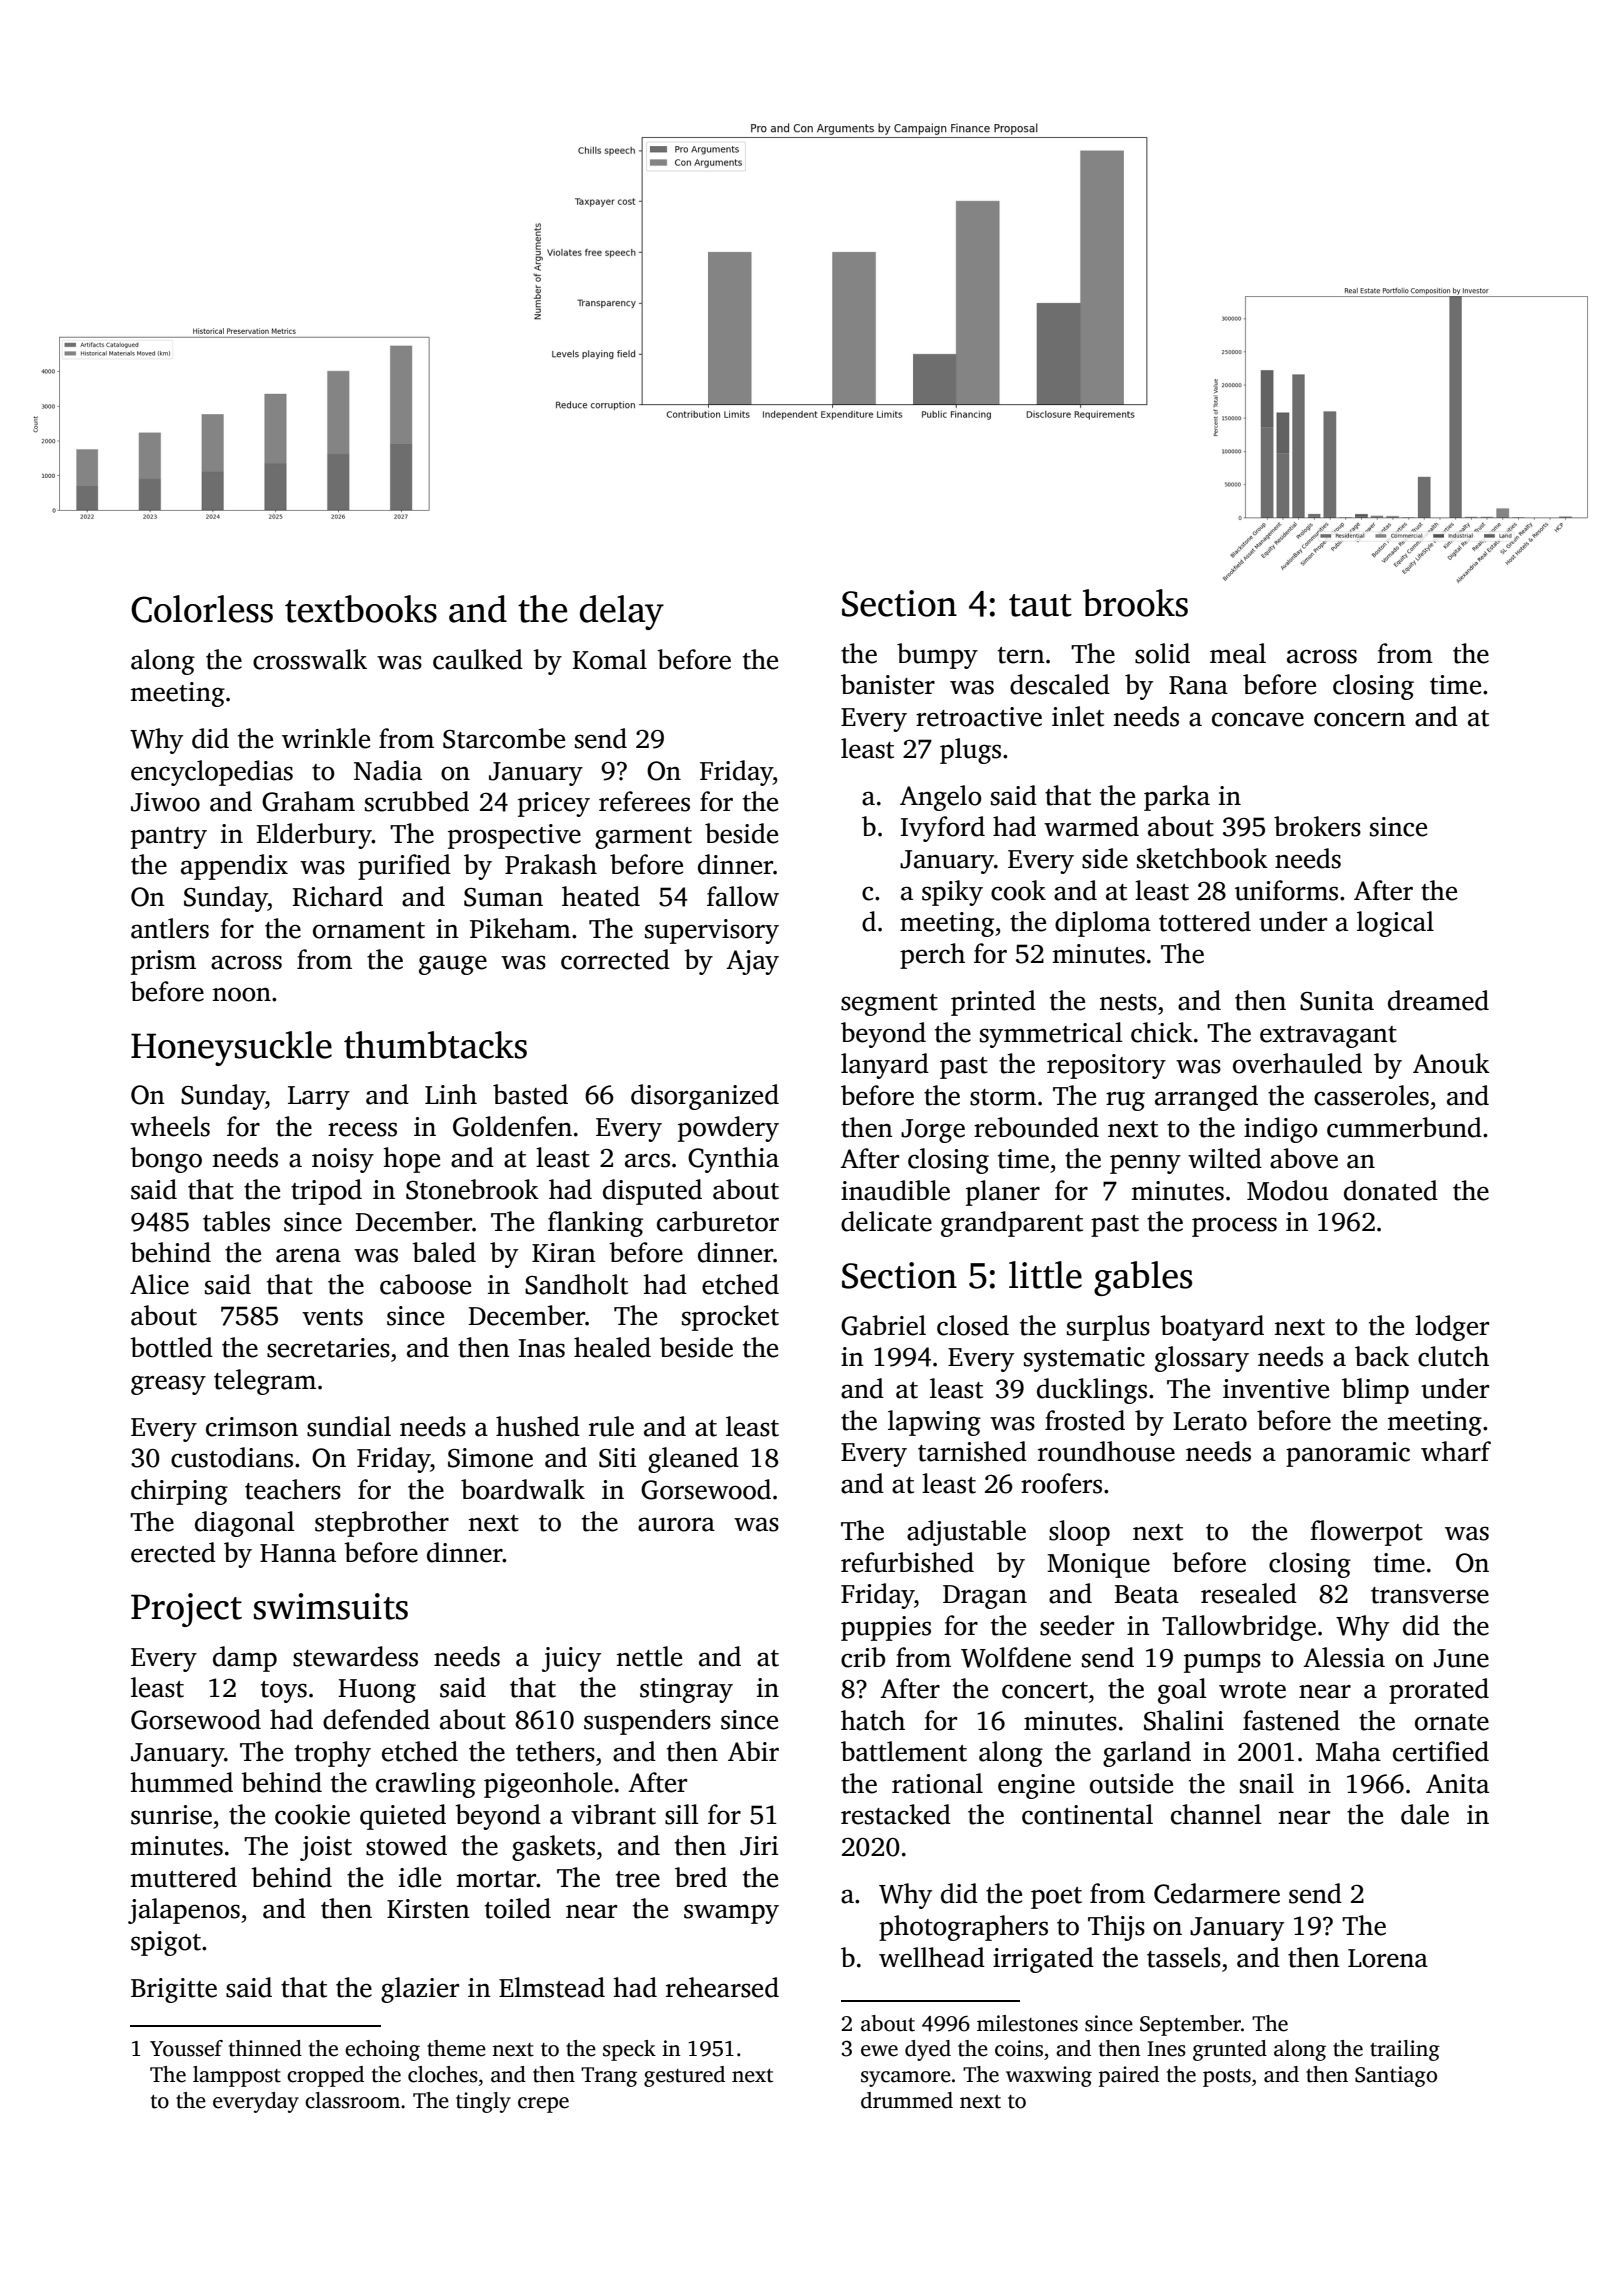 The height and width of the screenshot is (2292, 1620). Describe the element at coordinates (1395, 924) in the screenshot. I see `logical` at that location.
